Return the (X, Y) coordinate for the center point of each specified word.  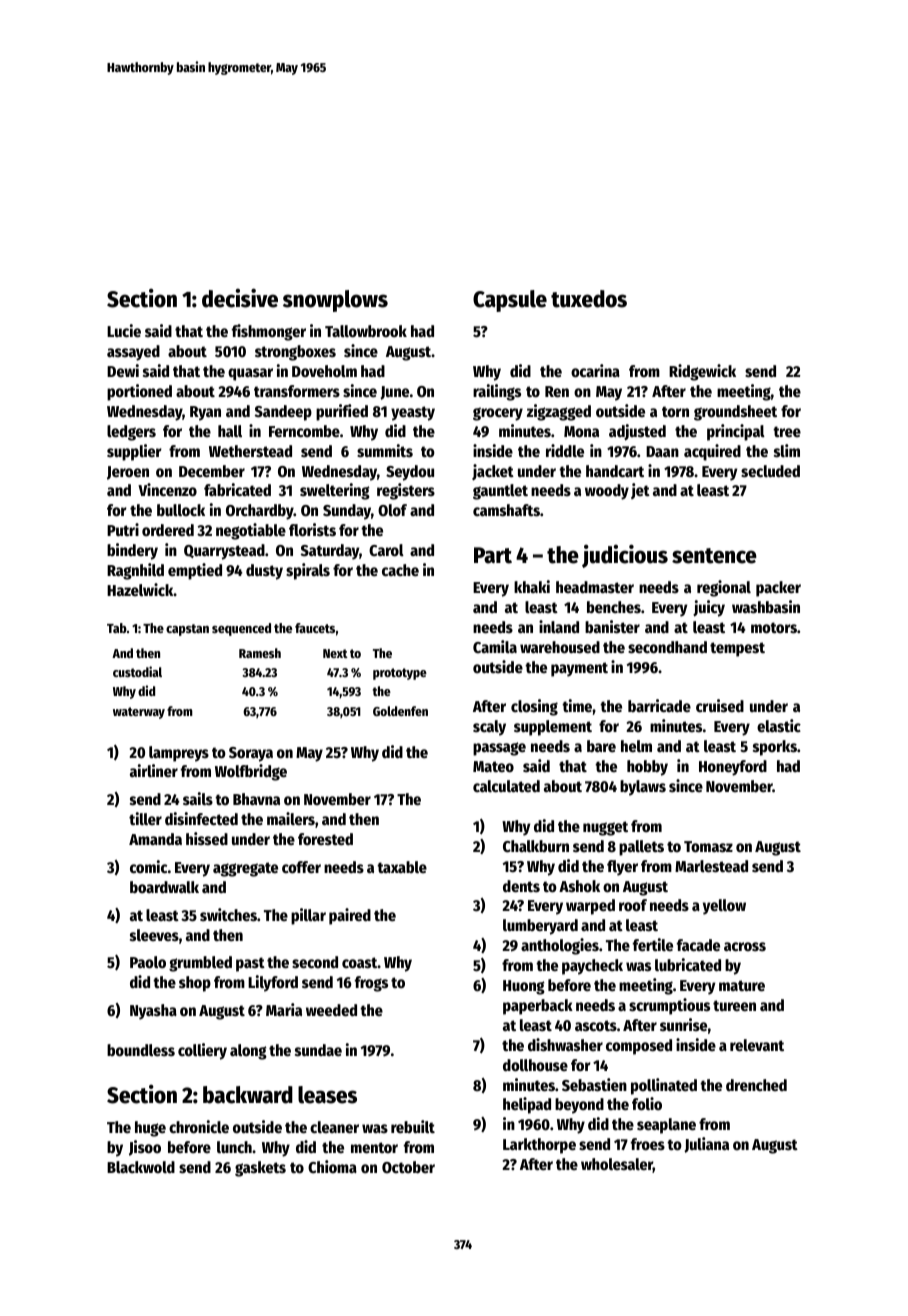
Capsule (510, 301)
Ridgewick (702, 372)
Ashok (579, 886)
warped (590, 907)
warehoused (560, 647)
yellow (724, 907)
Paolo (148, 962)
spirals (308, 571)
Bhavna (256, 799)
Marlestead (711, 866)
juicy (709, 608)
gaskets (260, 1169)
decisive (240, 298)
